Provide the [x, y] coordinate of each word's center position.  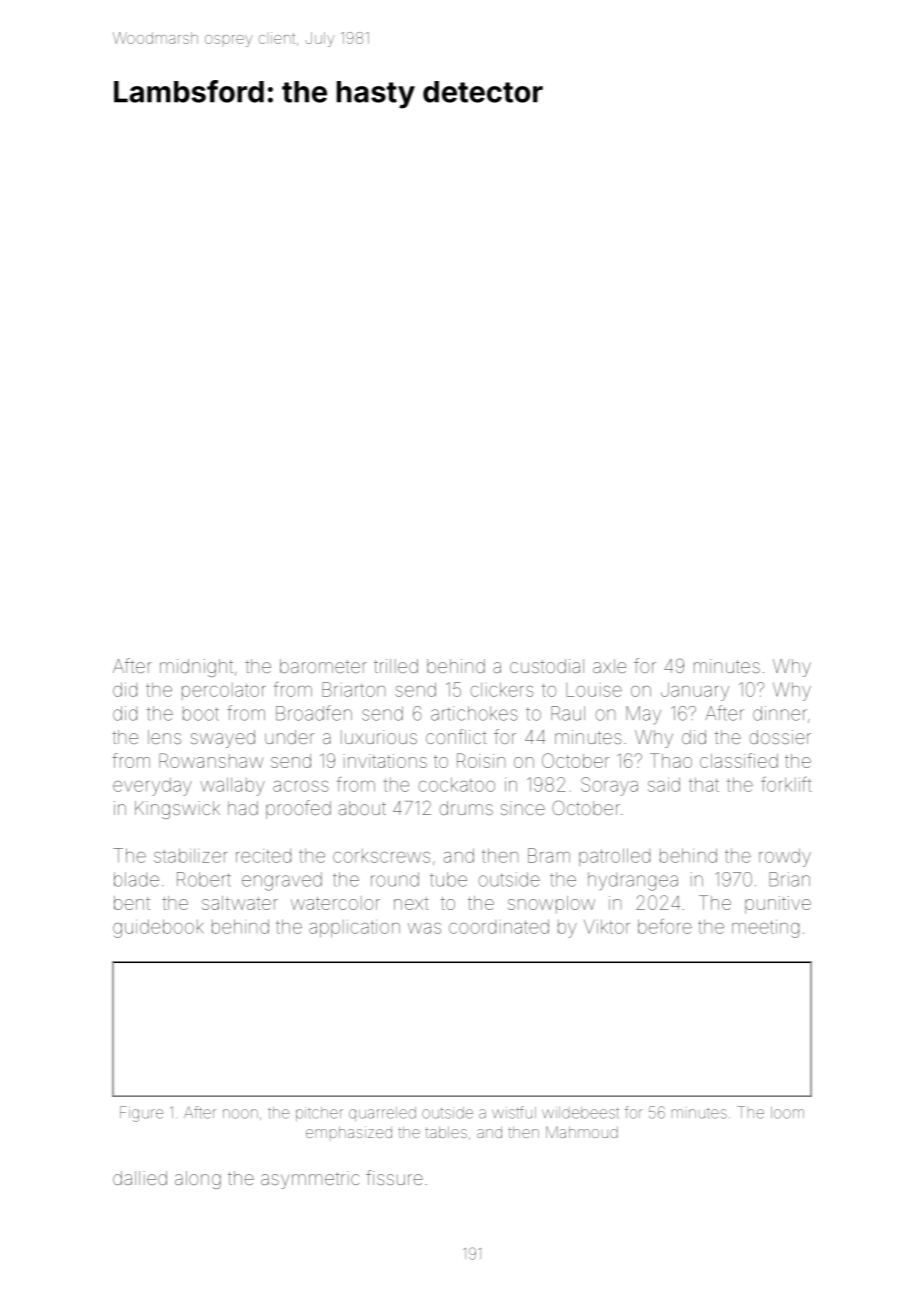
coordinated [499, 926]
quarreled [382, 1114]
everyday [152, 786]
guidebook [158, 928]
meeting [765, 928]
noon [240, 1114]
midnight [196, 668]
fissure [394, 1177]
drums [466, 808]
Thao [671, 760]
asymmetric [310, 1180]
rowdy [785, 857]
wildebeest [580, 1113]
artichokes [474, 713]
